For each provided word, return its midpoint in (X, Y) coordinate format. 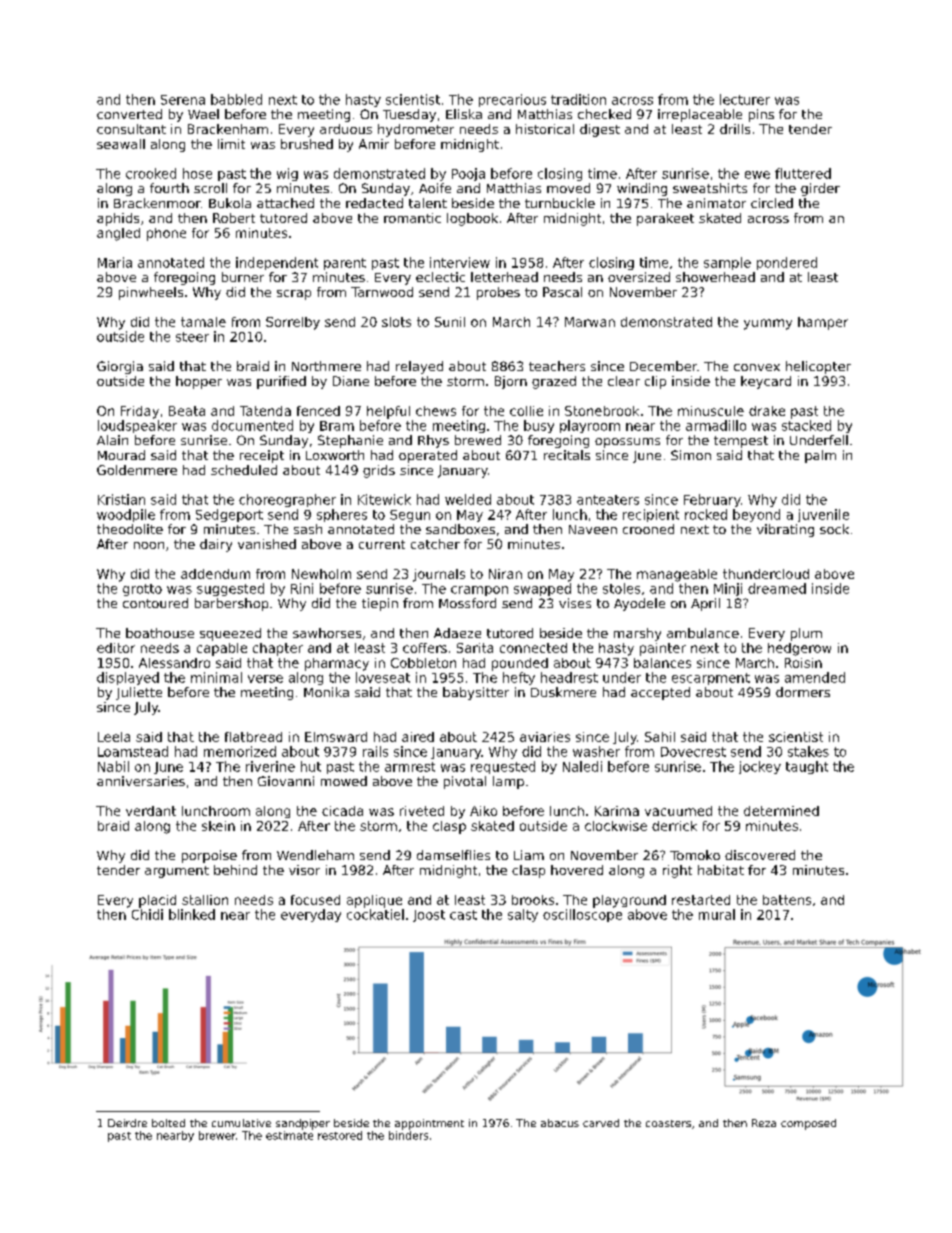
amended (815, 677)
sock (834, 529)
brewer (217, 1135)
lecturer (745, 99)
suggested (230, 589)
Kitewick (384, 499)
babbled (236, 99)
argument (177, 872)
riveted (422, 811)
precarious (512, 100)
